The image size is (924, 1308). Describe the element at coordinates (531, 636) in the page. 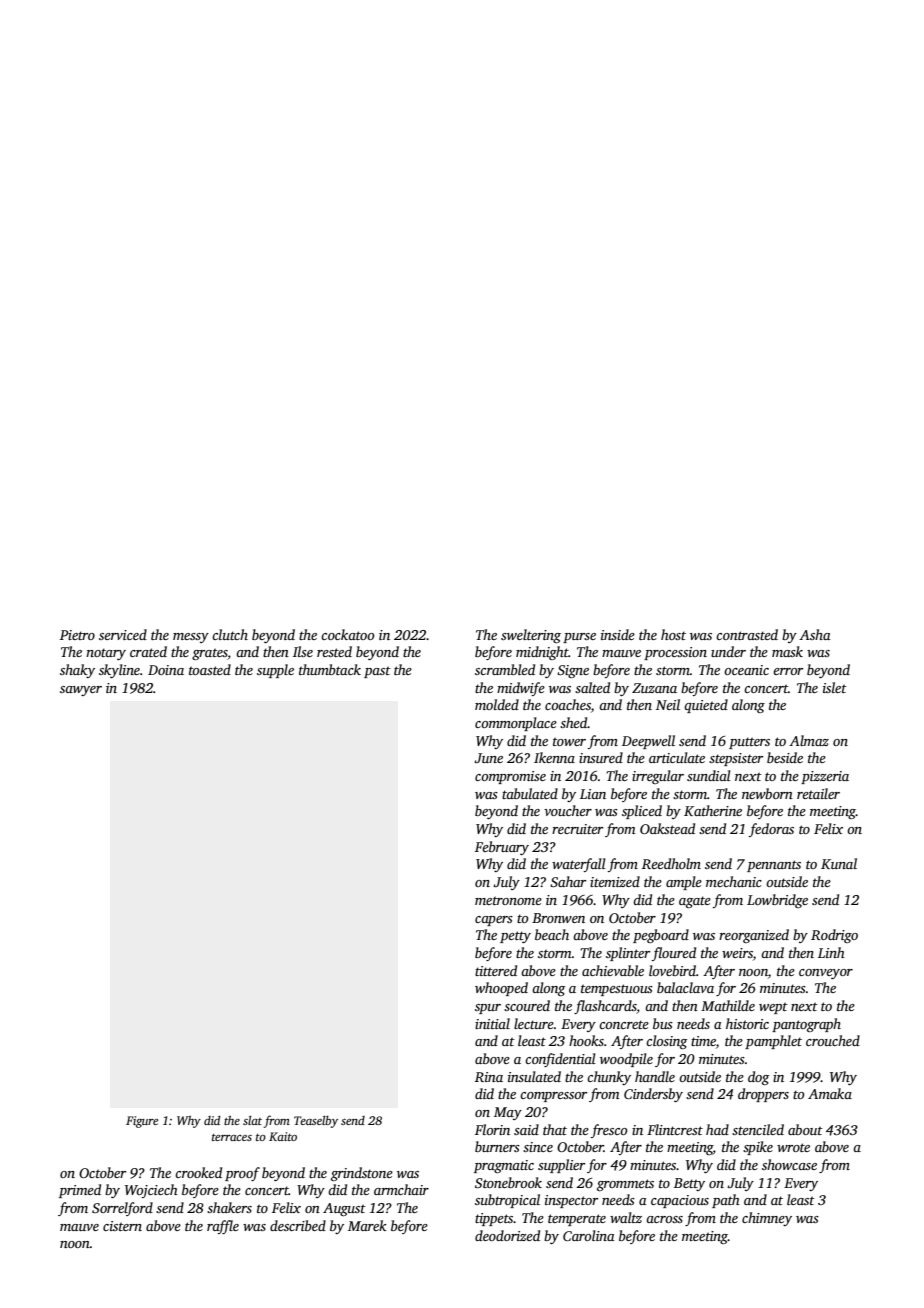

I see `sweltering` at that location.
